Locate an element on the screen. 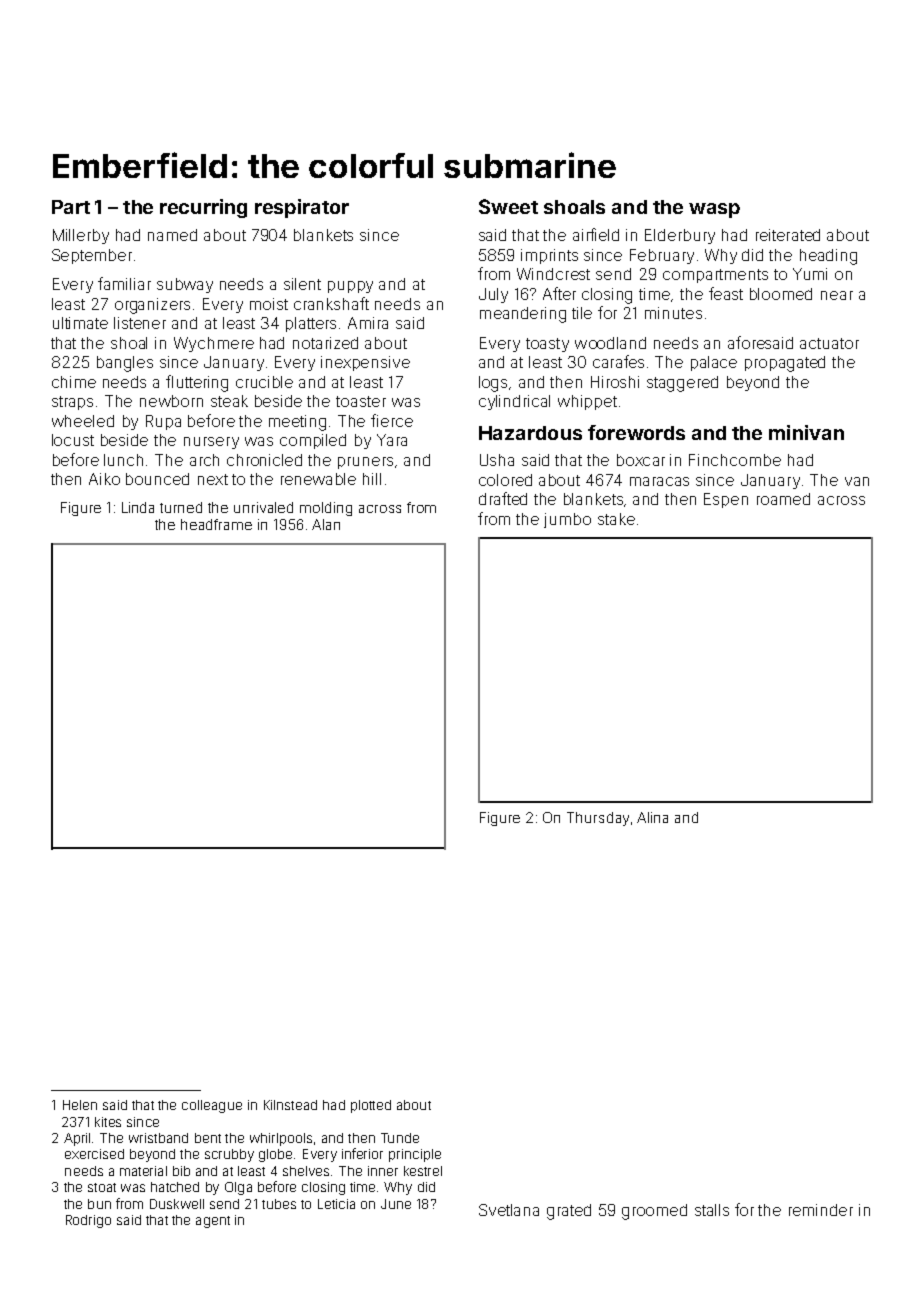 The width and height of the screenshot is (924, 1314). Amira is located at coordinates (368, 323).
